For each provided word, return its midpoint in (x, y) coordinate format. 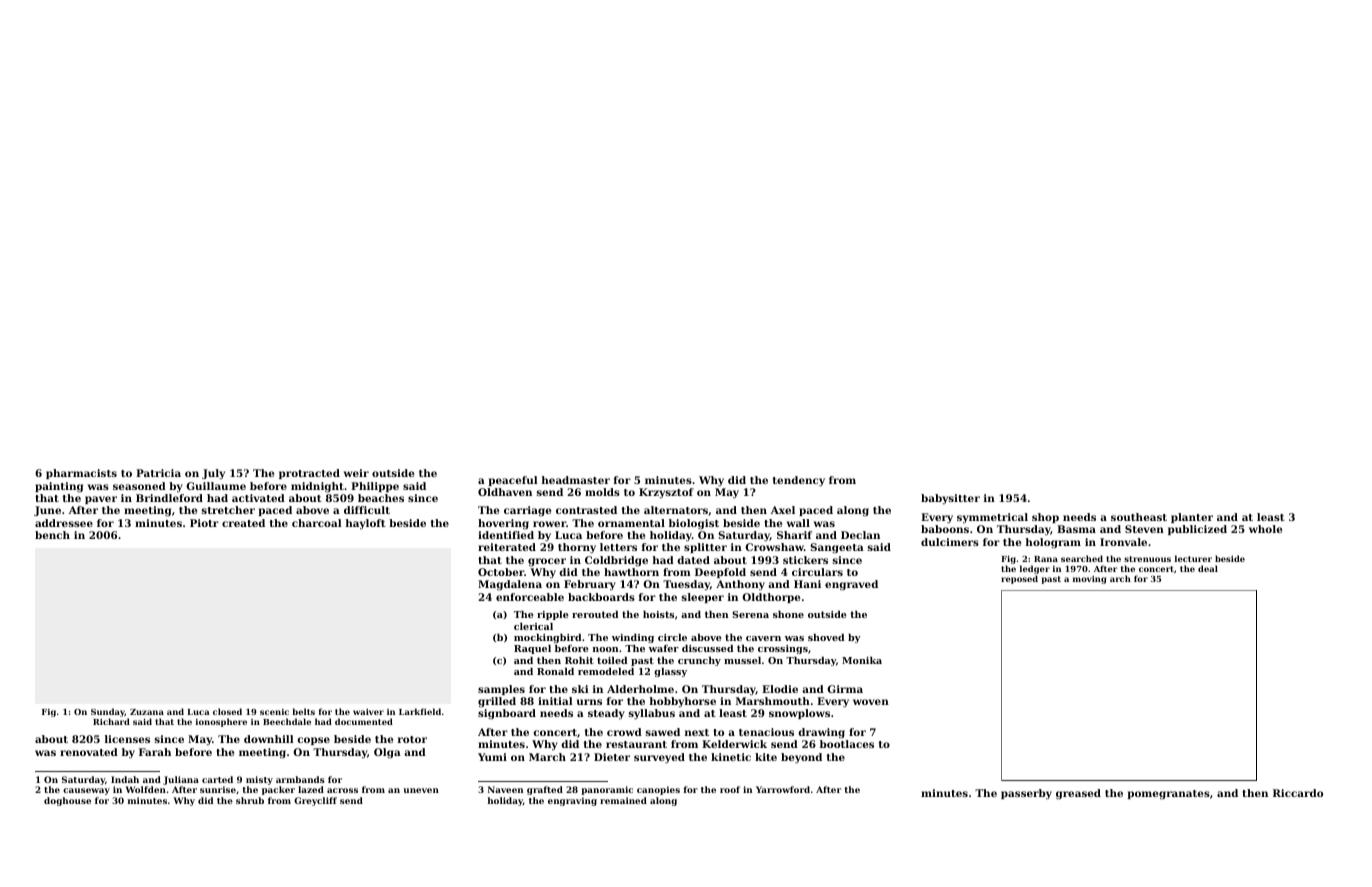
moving (1089, 580)
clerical (533, 626)
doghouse (67, 801)
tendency (799, 481)
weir (356, 473)
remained (623, 800)
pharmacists (81, 474)
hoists (658, 614)
